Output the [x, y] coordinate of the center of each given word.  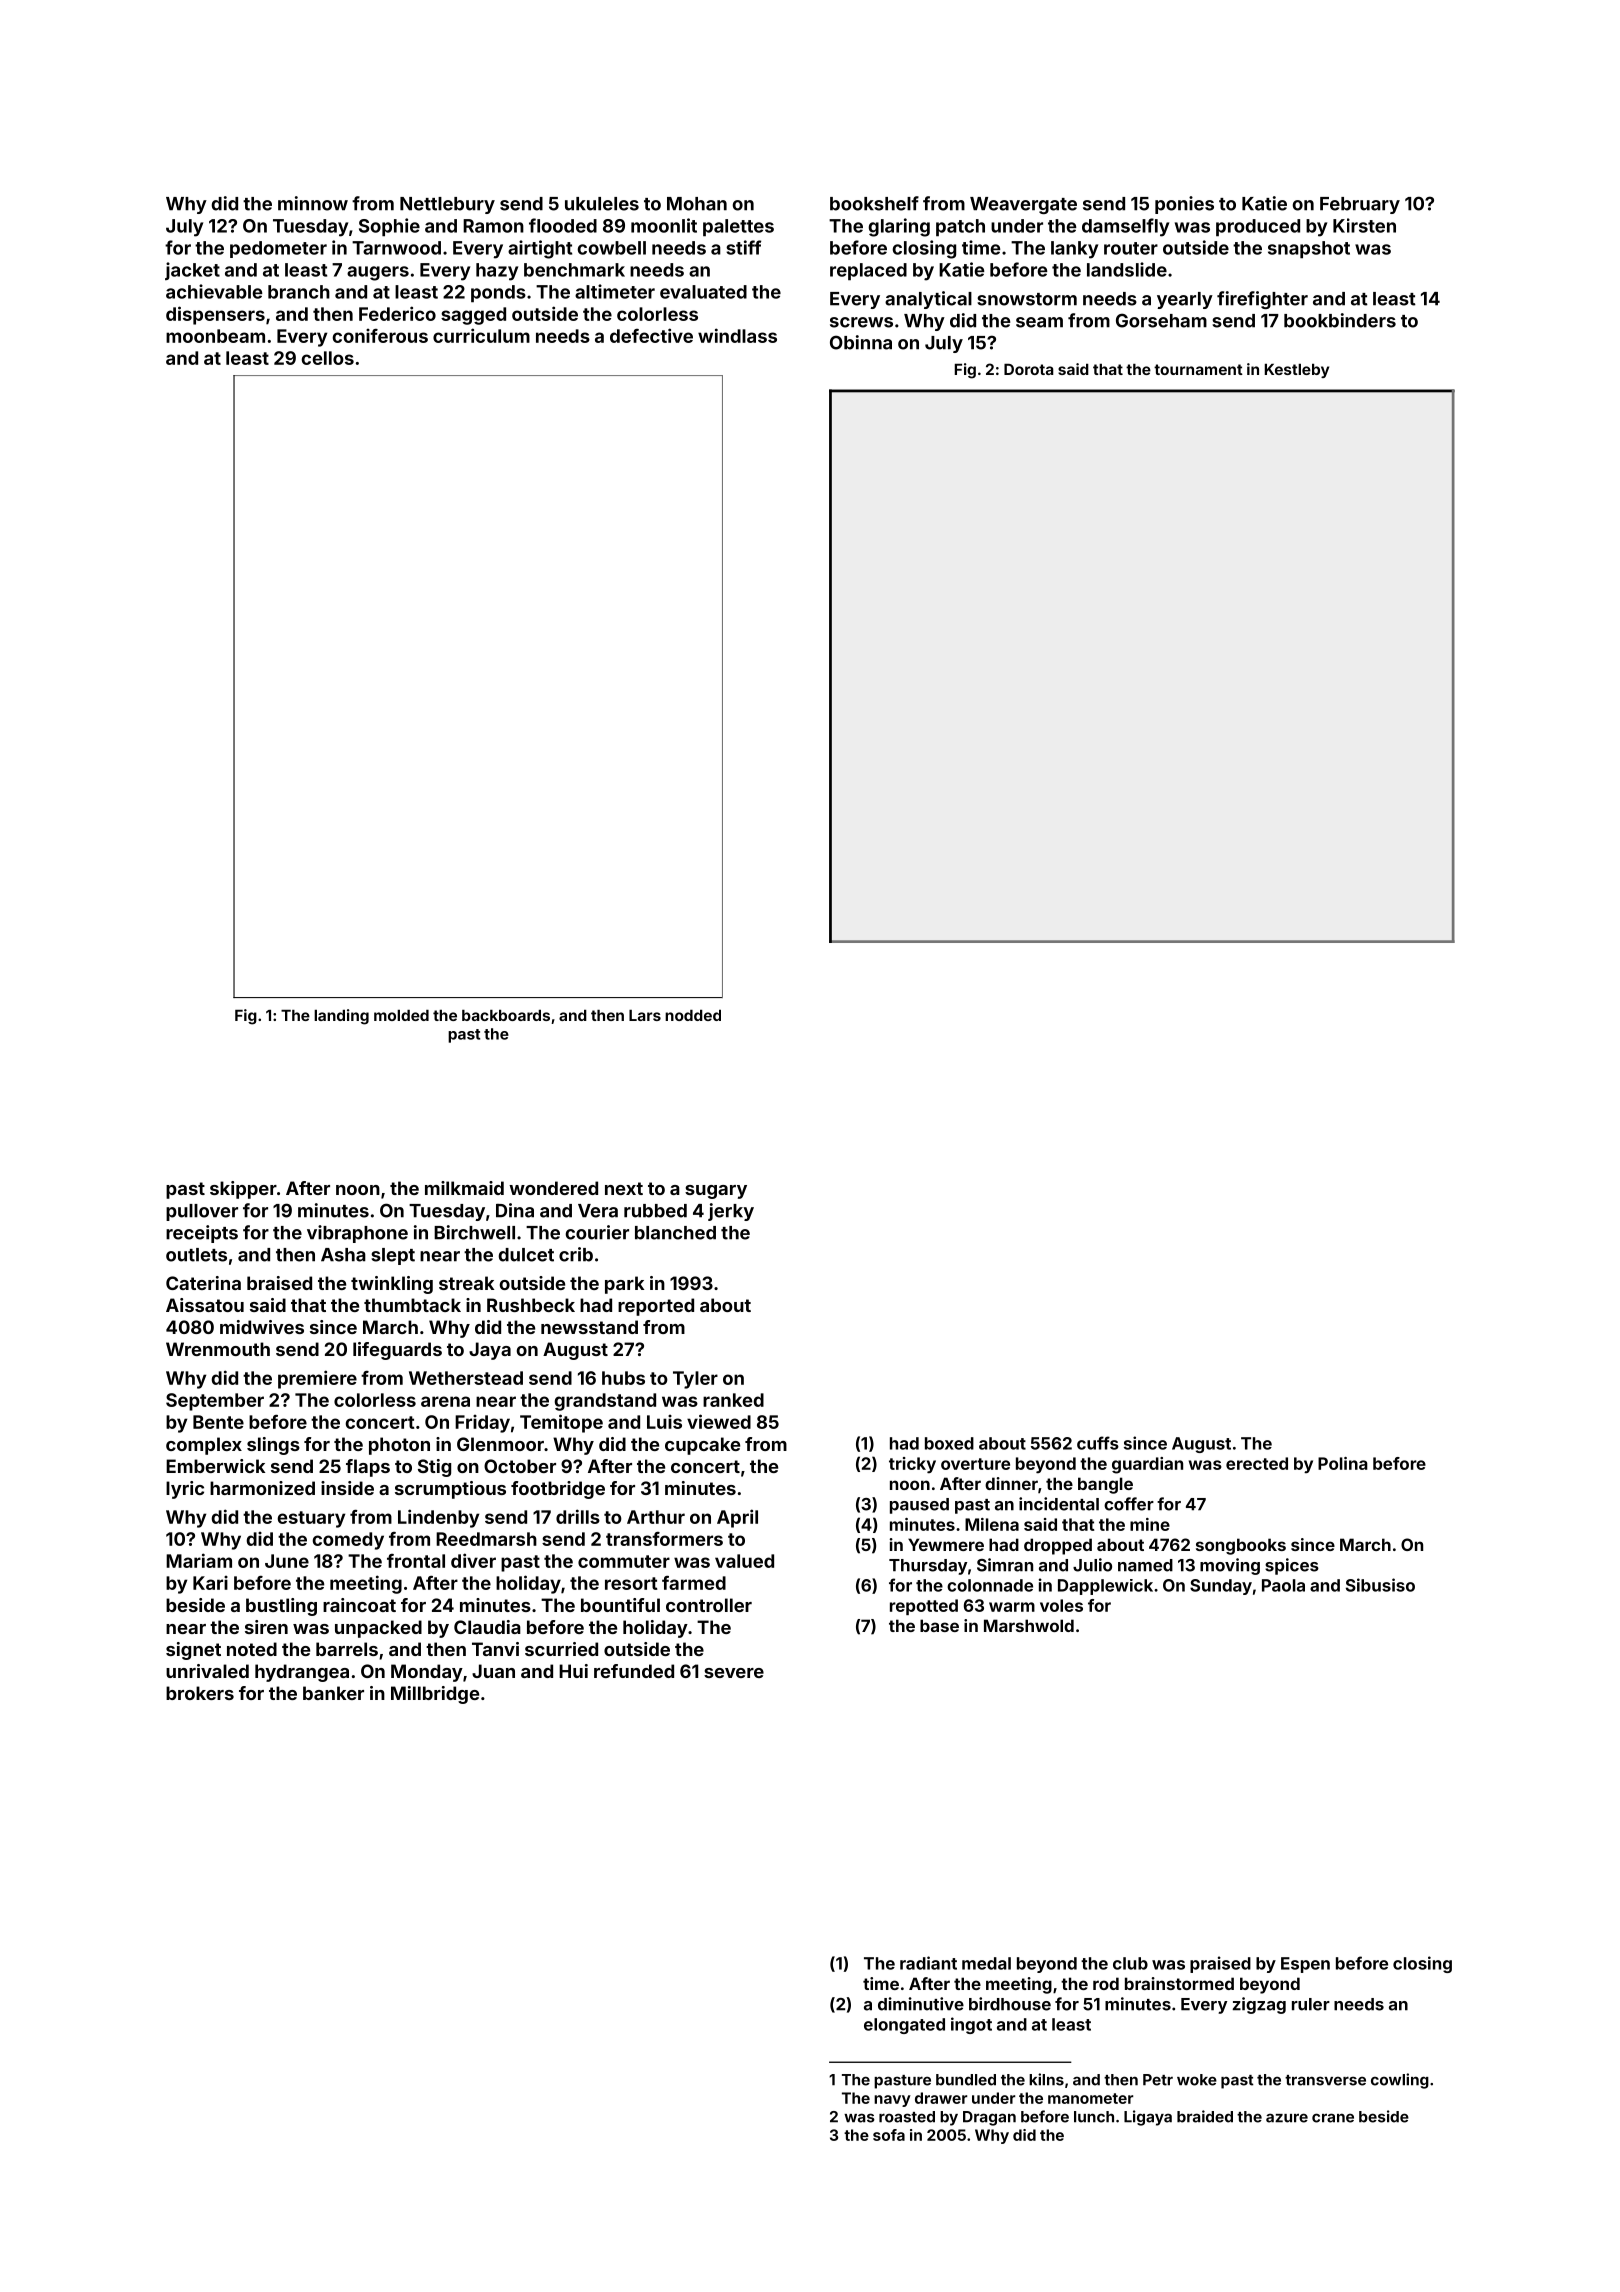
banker [333, 1693]
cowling [1400, 2081]
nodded [693, 1015]
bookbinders [1340, 320]
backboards [506, 1015]
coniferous [380, 336]
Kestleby [1297, 371]
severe [734, 1673]
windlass [737, 335]
